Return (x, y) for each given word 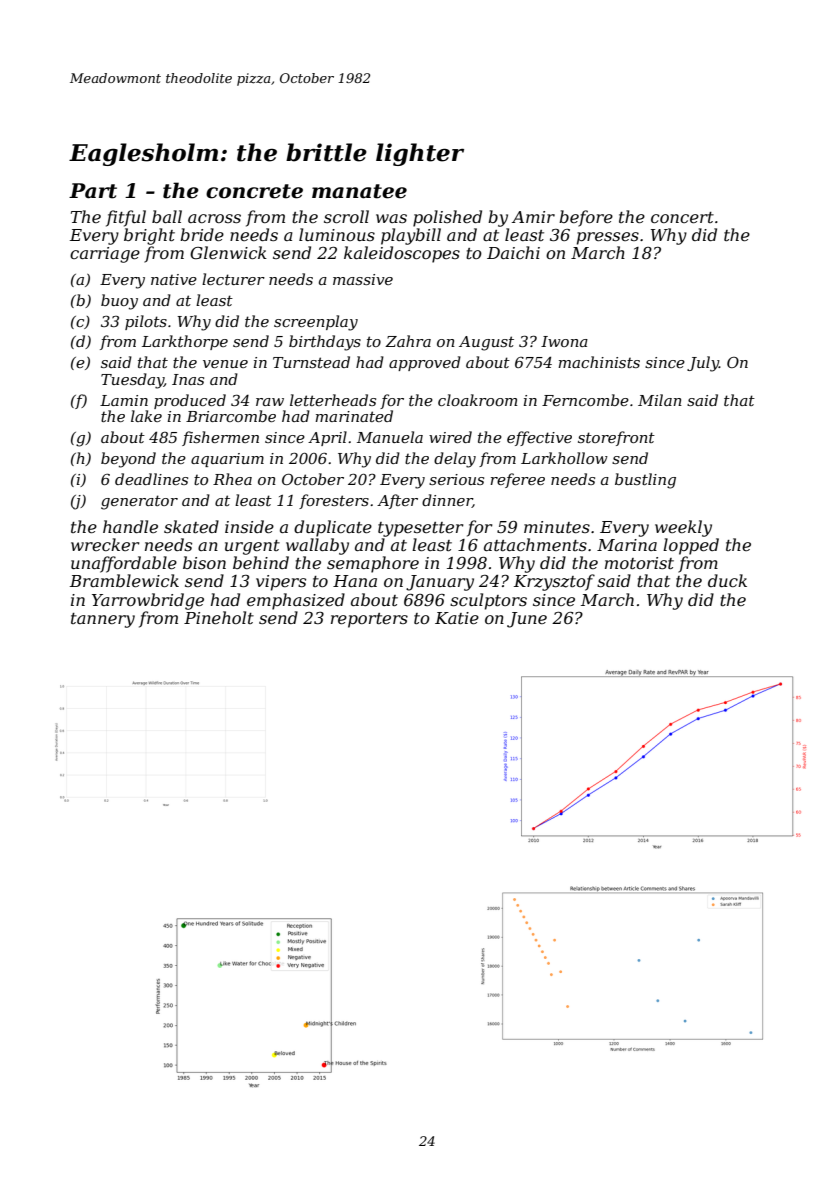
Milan (660, 400)
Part (93, 191)
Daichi (513, 252)
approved (425, 363)
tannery (103, 620)
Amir (533, 217)
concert (682, 217)
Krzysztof (554, 582)
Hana (355, 581)
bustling (645, 481)
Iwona (564, 341)
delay (455, 460)
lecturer (233, 279)
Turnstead (311, 362)
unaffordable (124, 564)
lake (146, 416)
